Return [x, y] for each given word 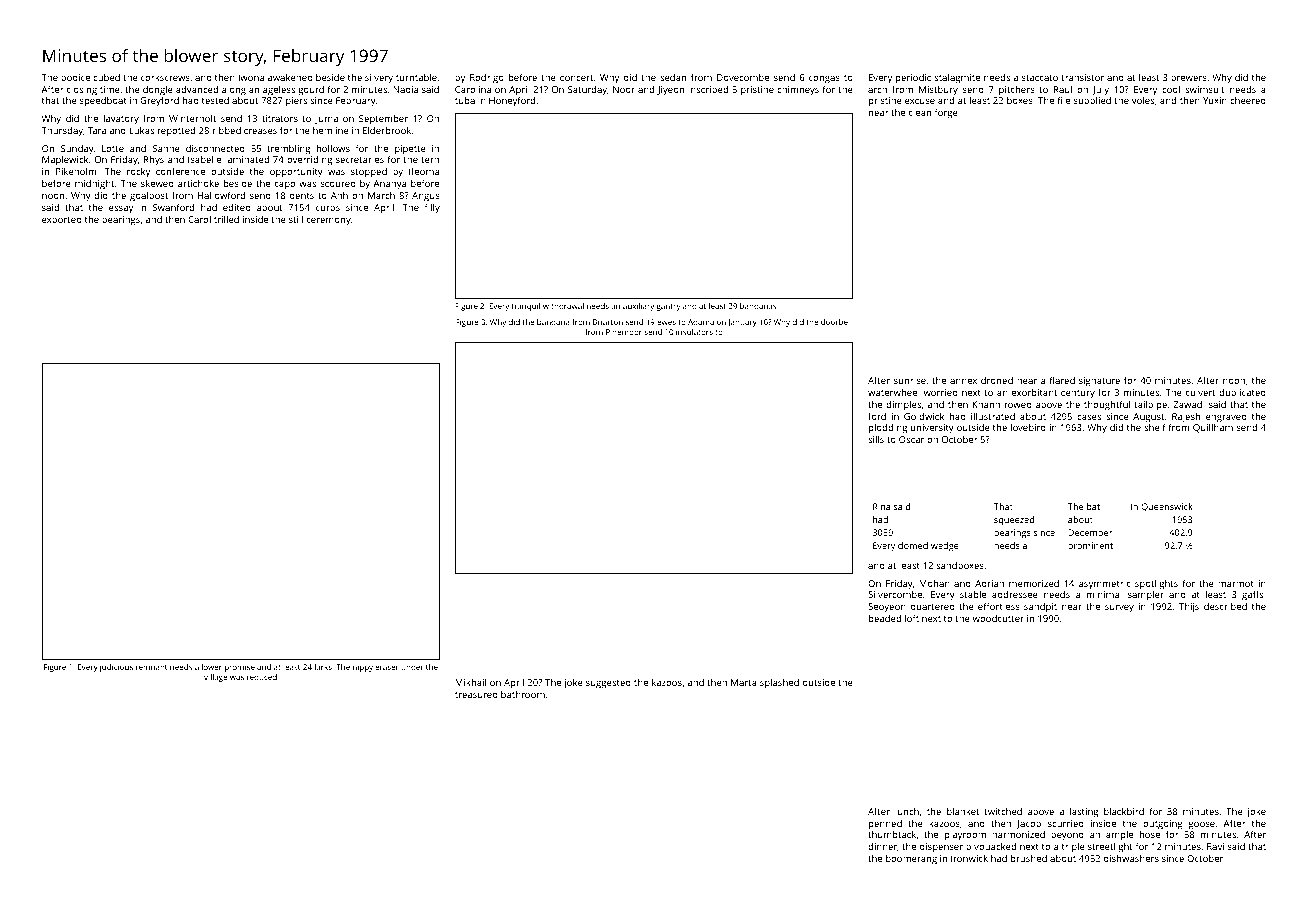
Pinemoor [624, 332]
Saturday [587, 90]
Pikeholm [76, 171]
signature [1099, 382]
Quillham [1213, 428]
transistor [1082, 77]
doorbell [836, 322]
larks [323, 667]
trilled [226, 219]
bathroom [523, 694]
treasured [476, 694]
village [215, 678]
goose [1202, 826]
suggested [608, 684]
